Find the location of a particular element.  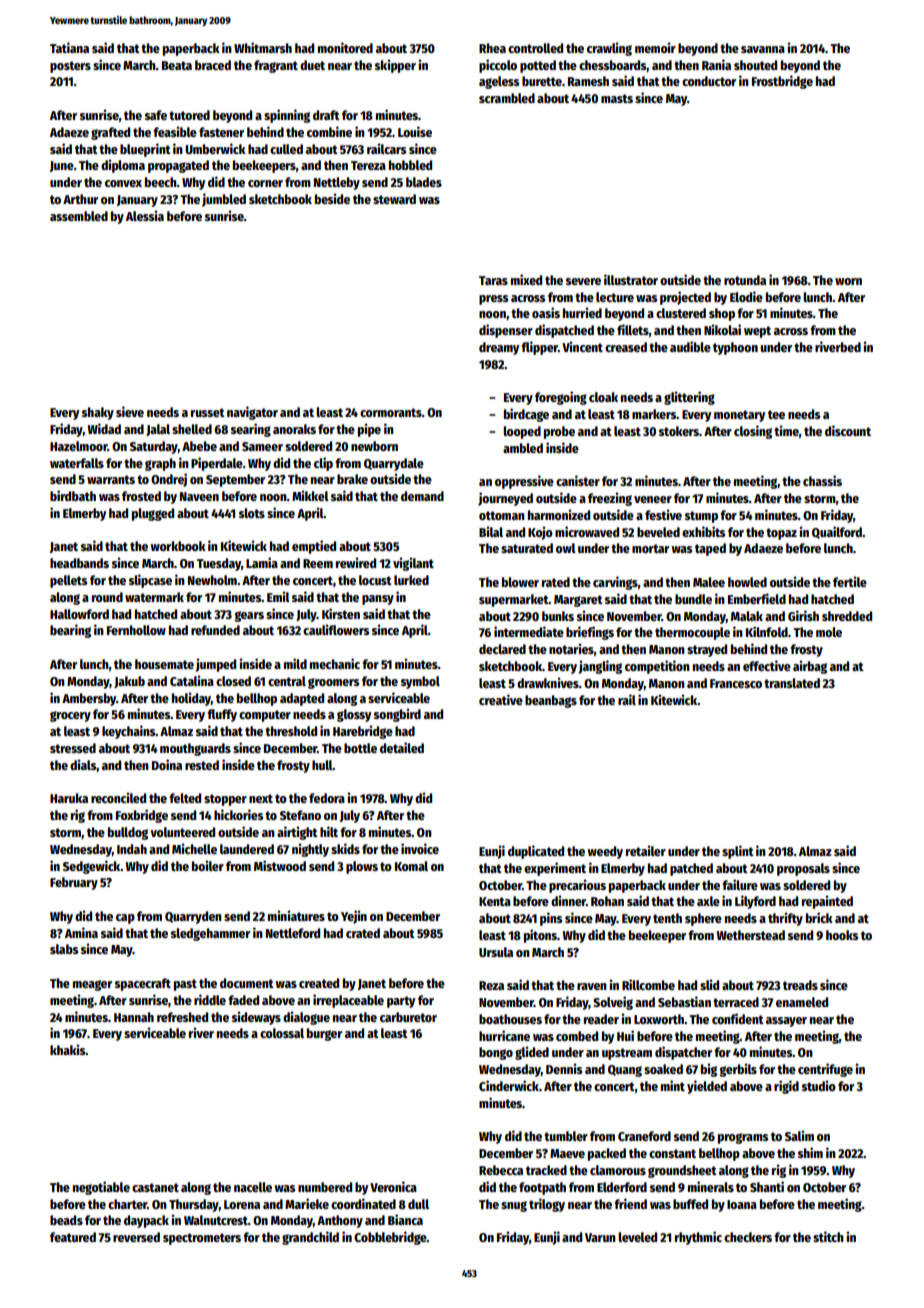

worn is located at coordinates (848, 281).
